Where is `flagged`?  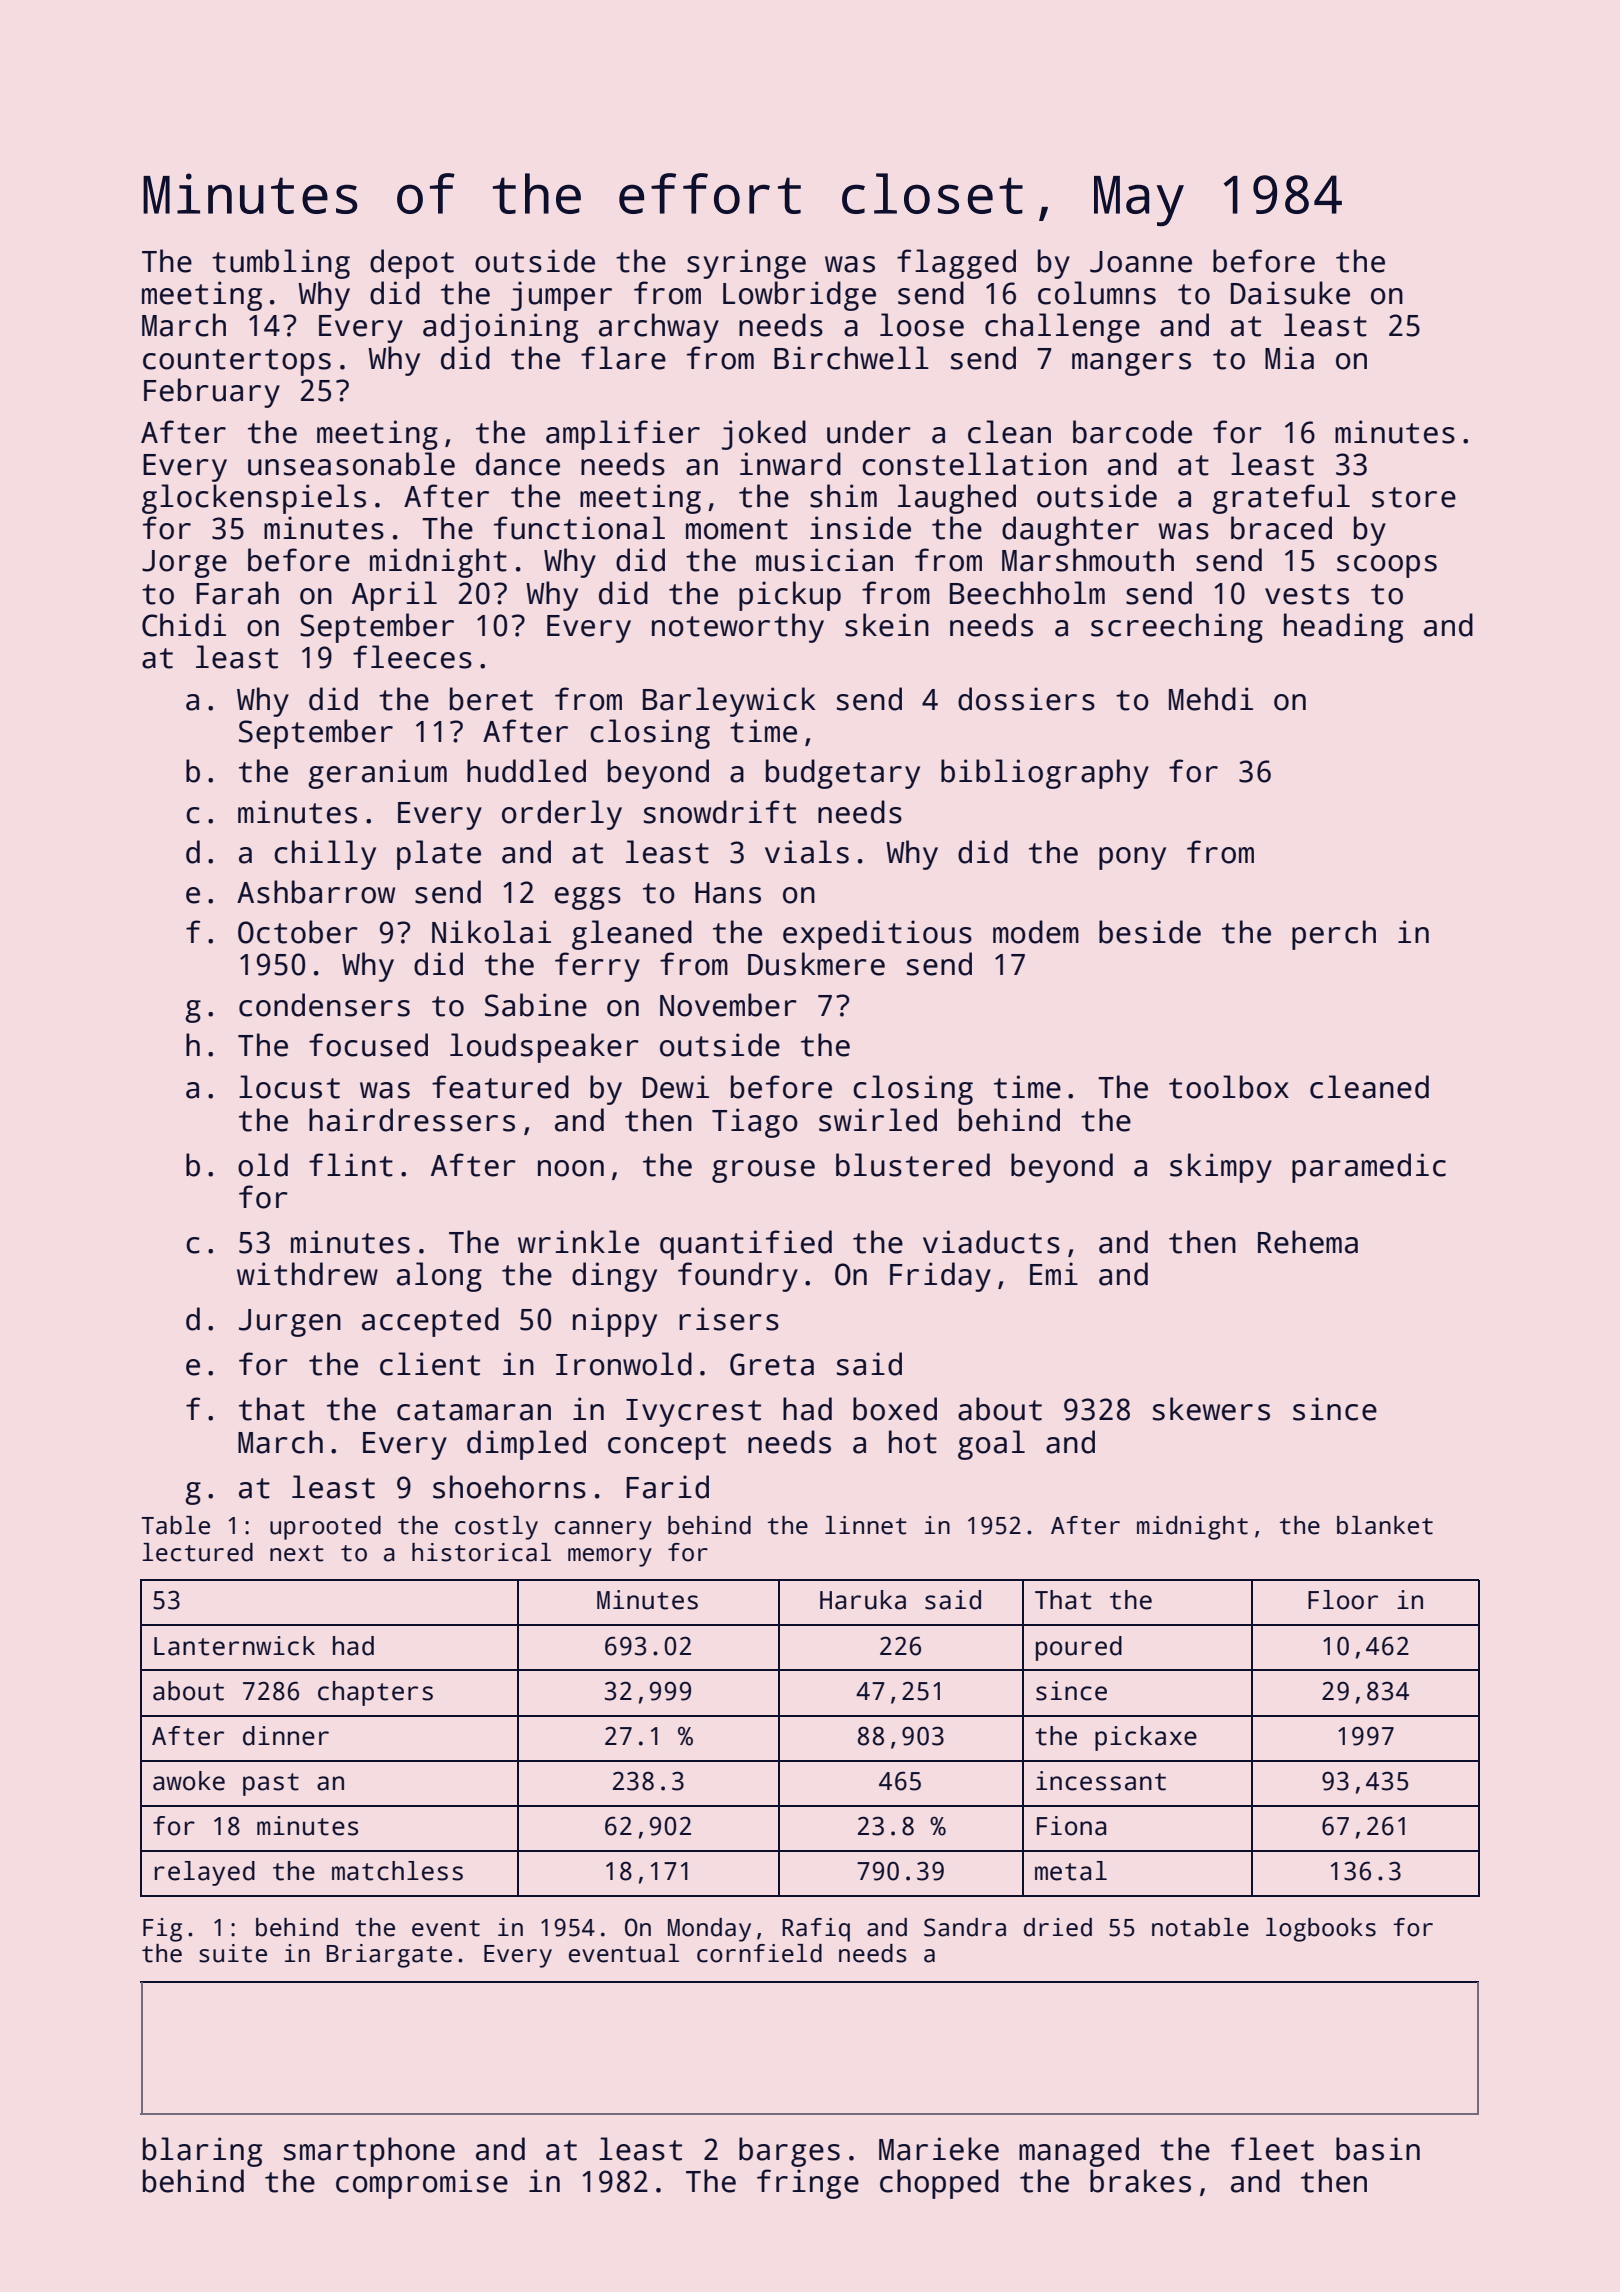 flagged is located at coordinates (956, 264).
